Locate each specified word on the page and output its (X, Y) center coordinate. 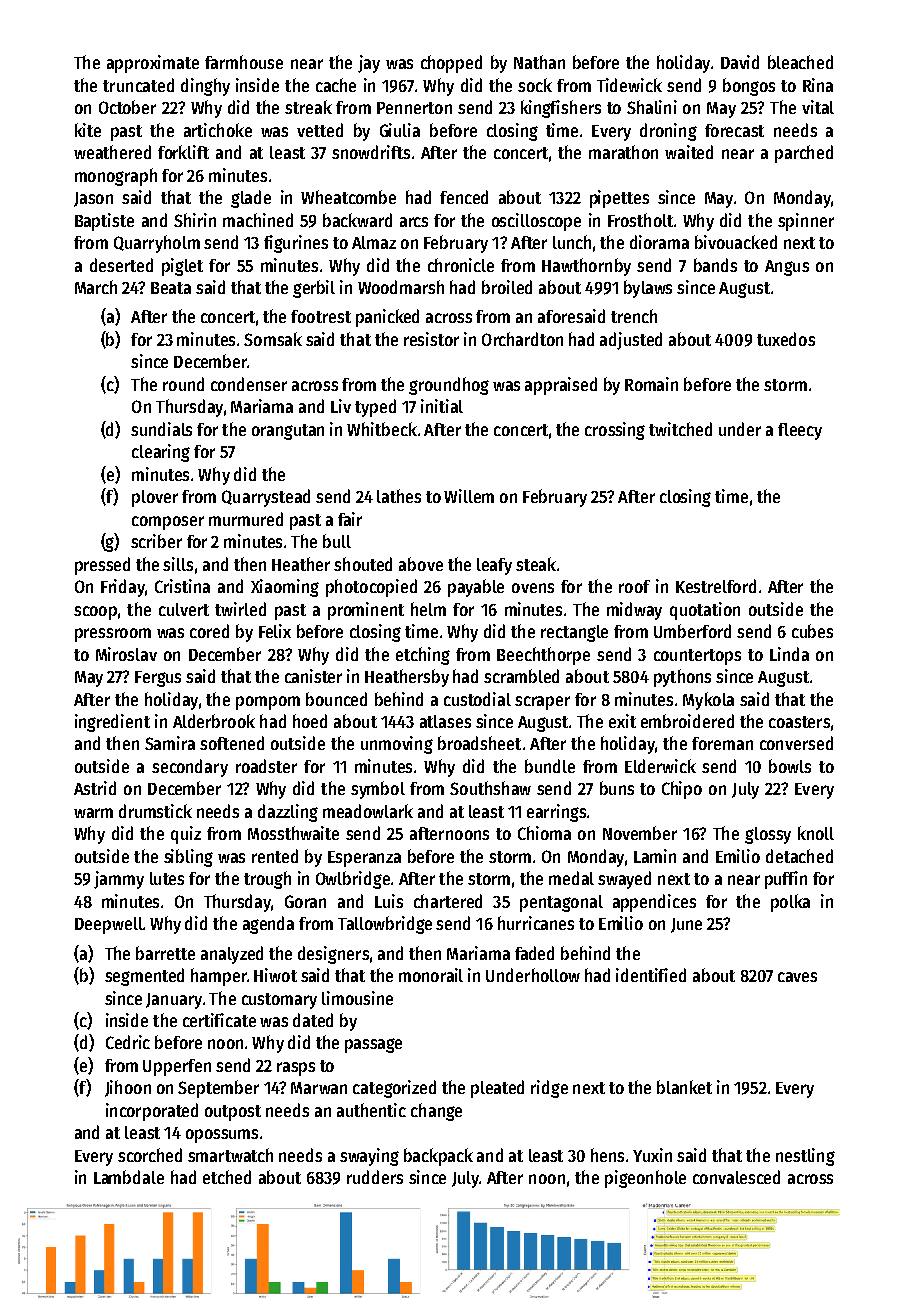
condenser (249, 384)
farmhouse (244, 62)
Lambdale (129, 1177)
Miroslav (126, 654)
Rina (818, 85)
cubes (812, 631)
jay (369, 64)
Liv (341, 406)
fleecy (800, 431)
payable (476, 588)
